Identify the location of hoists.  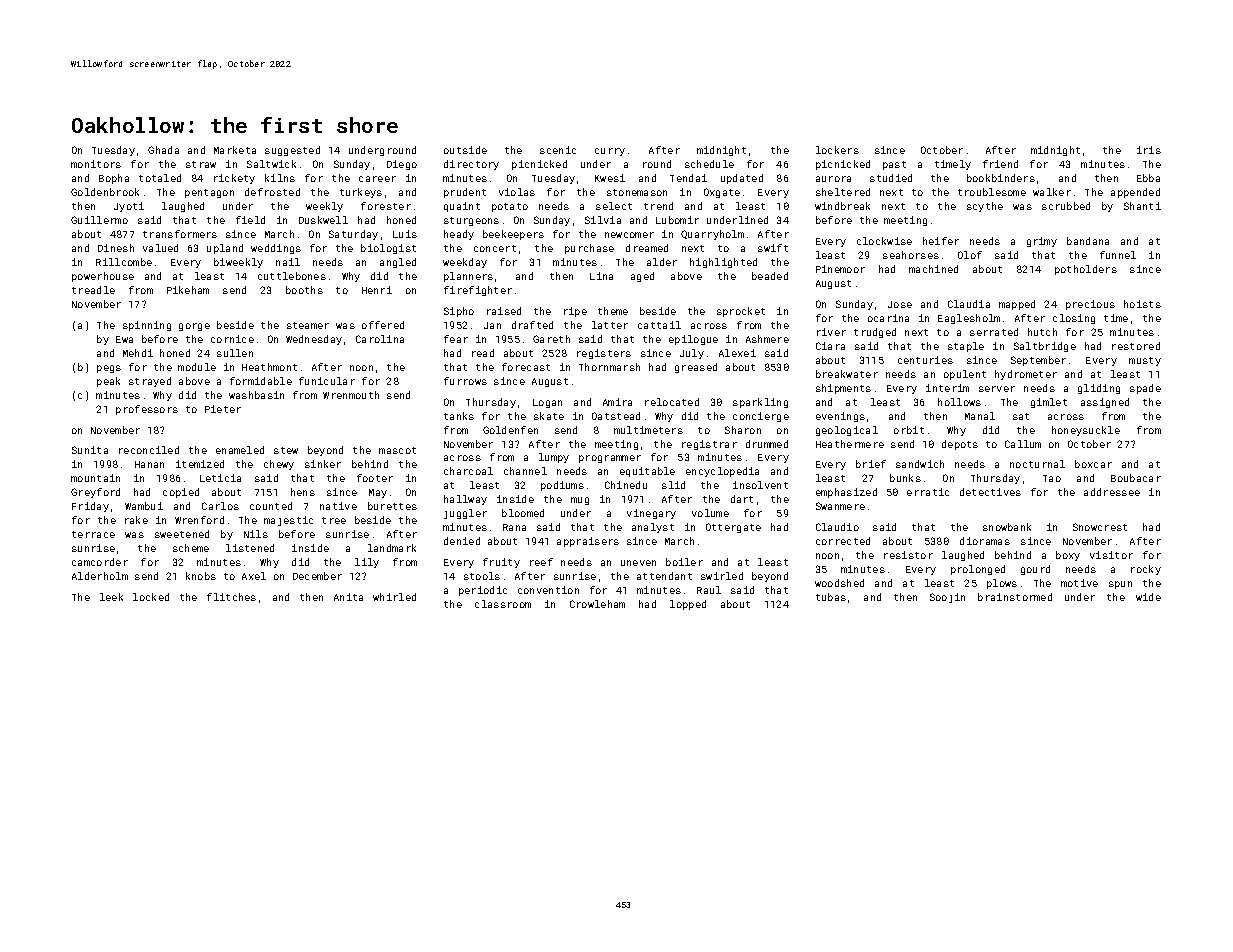
(1142, 304).
